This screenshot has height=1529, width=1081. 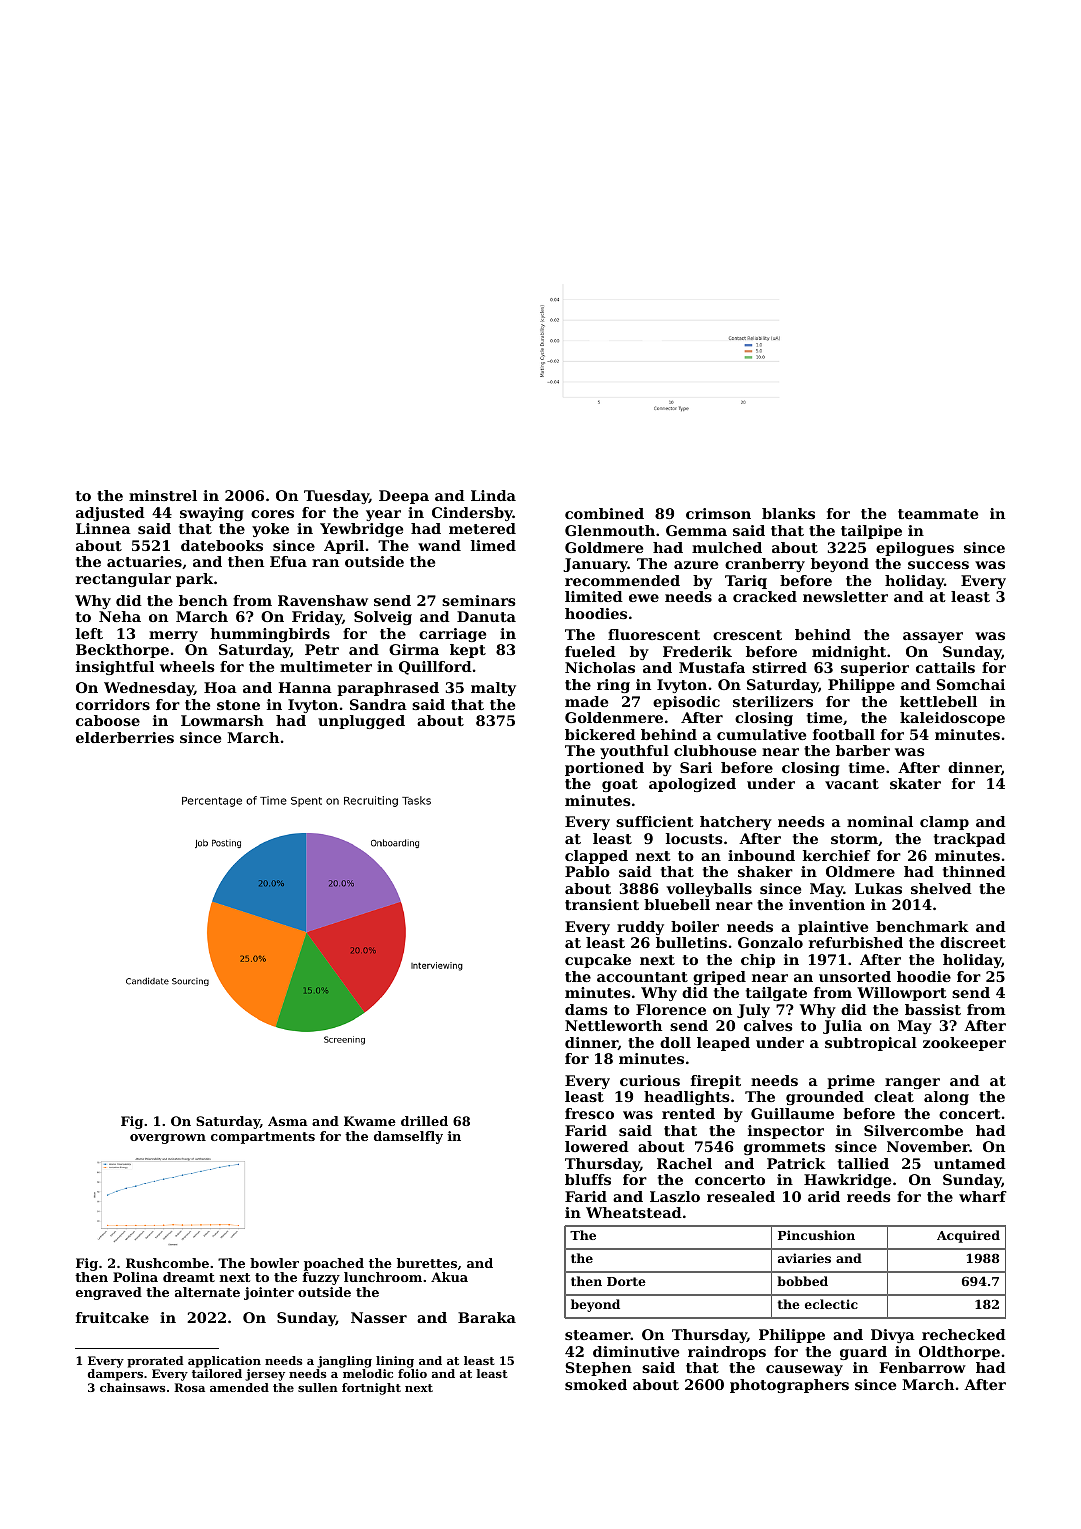 I want to click on Lowmarsh, so click(x=222, y=720).
